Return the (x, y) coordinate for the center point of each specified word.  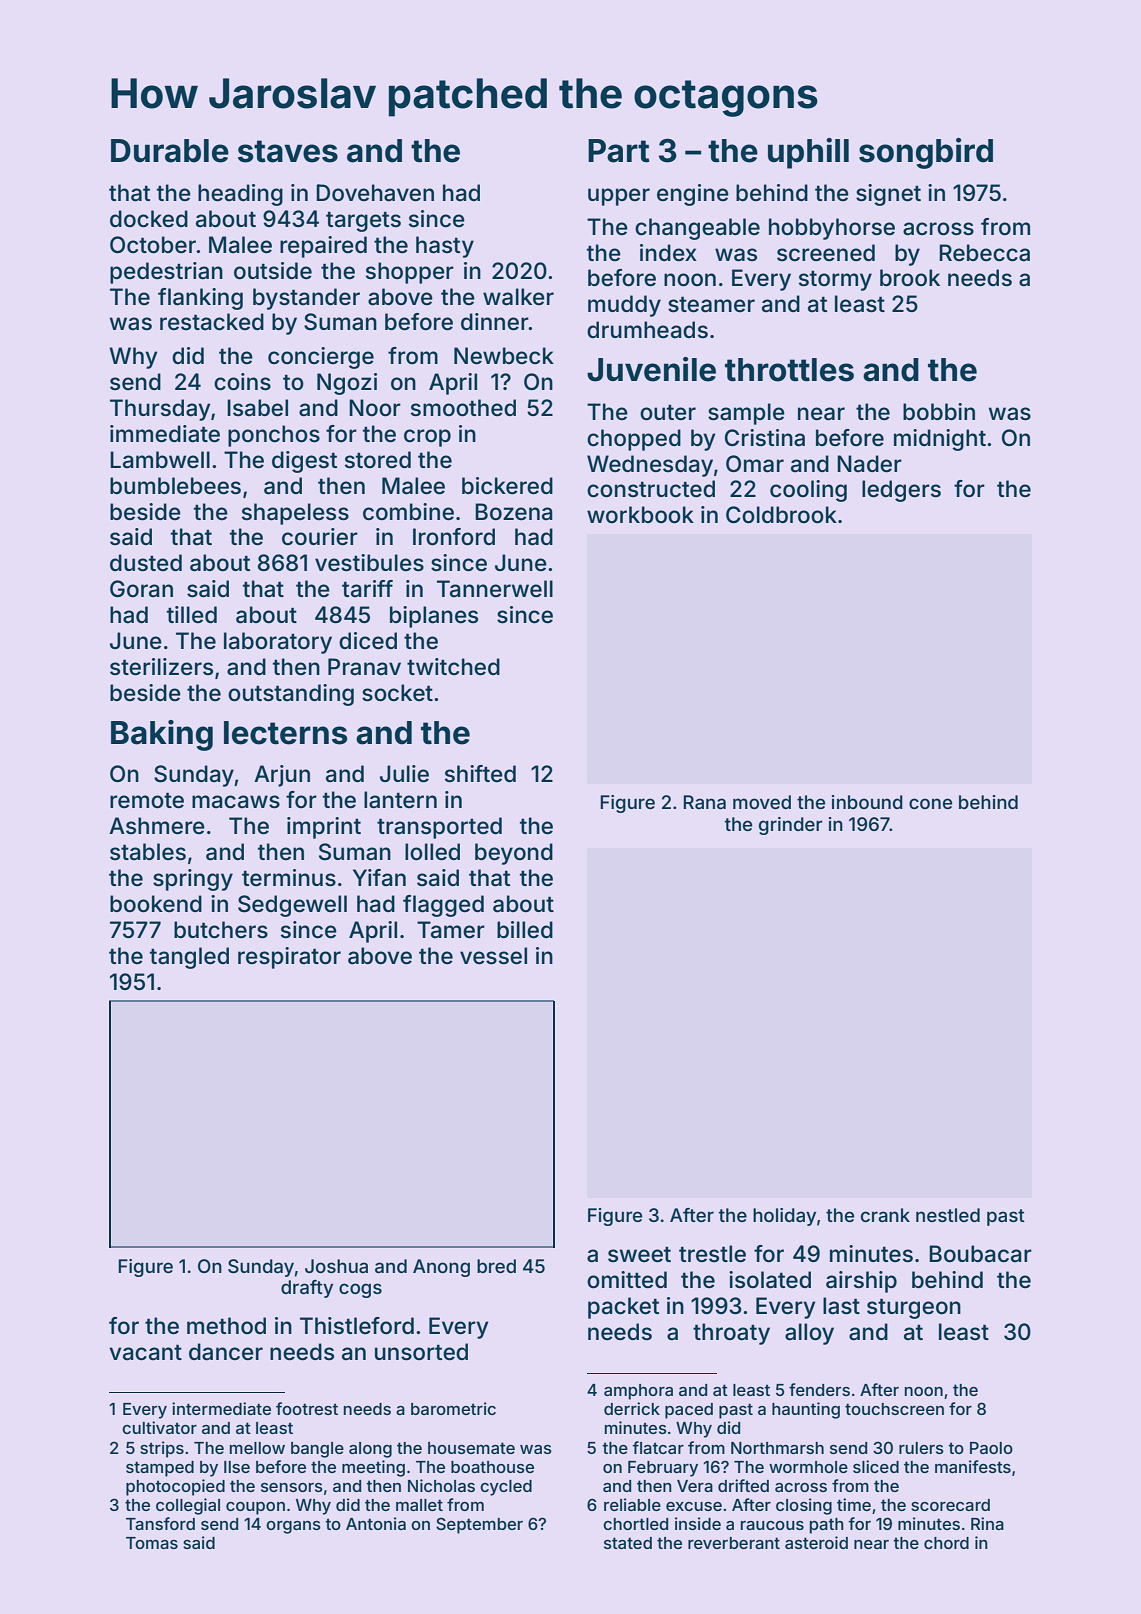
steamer (711, 304)
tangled (189, 958)
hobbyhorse (832, 229)
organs (293, 1527)
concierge (321, 358)
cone (930, 803)
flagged (443, 906)
